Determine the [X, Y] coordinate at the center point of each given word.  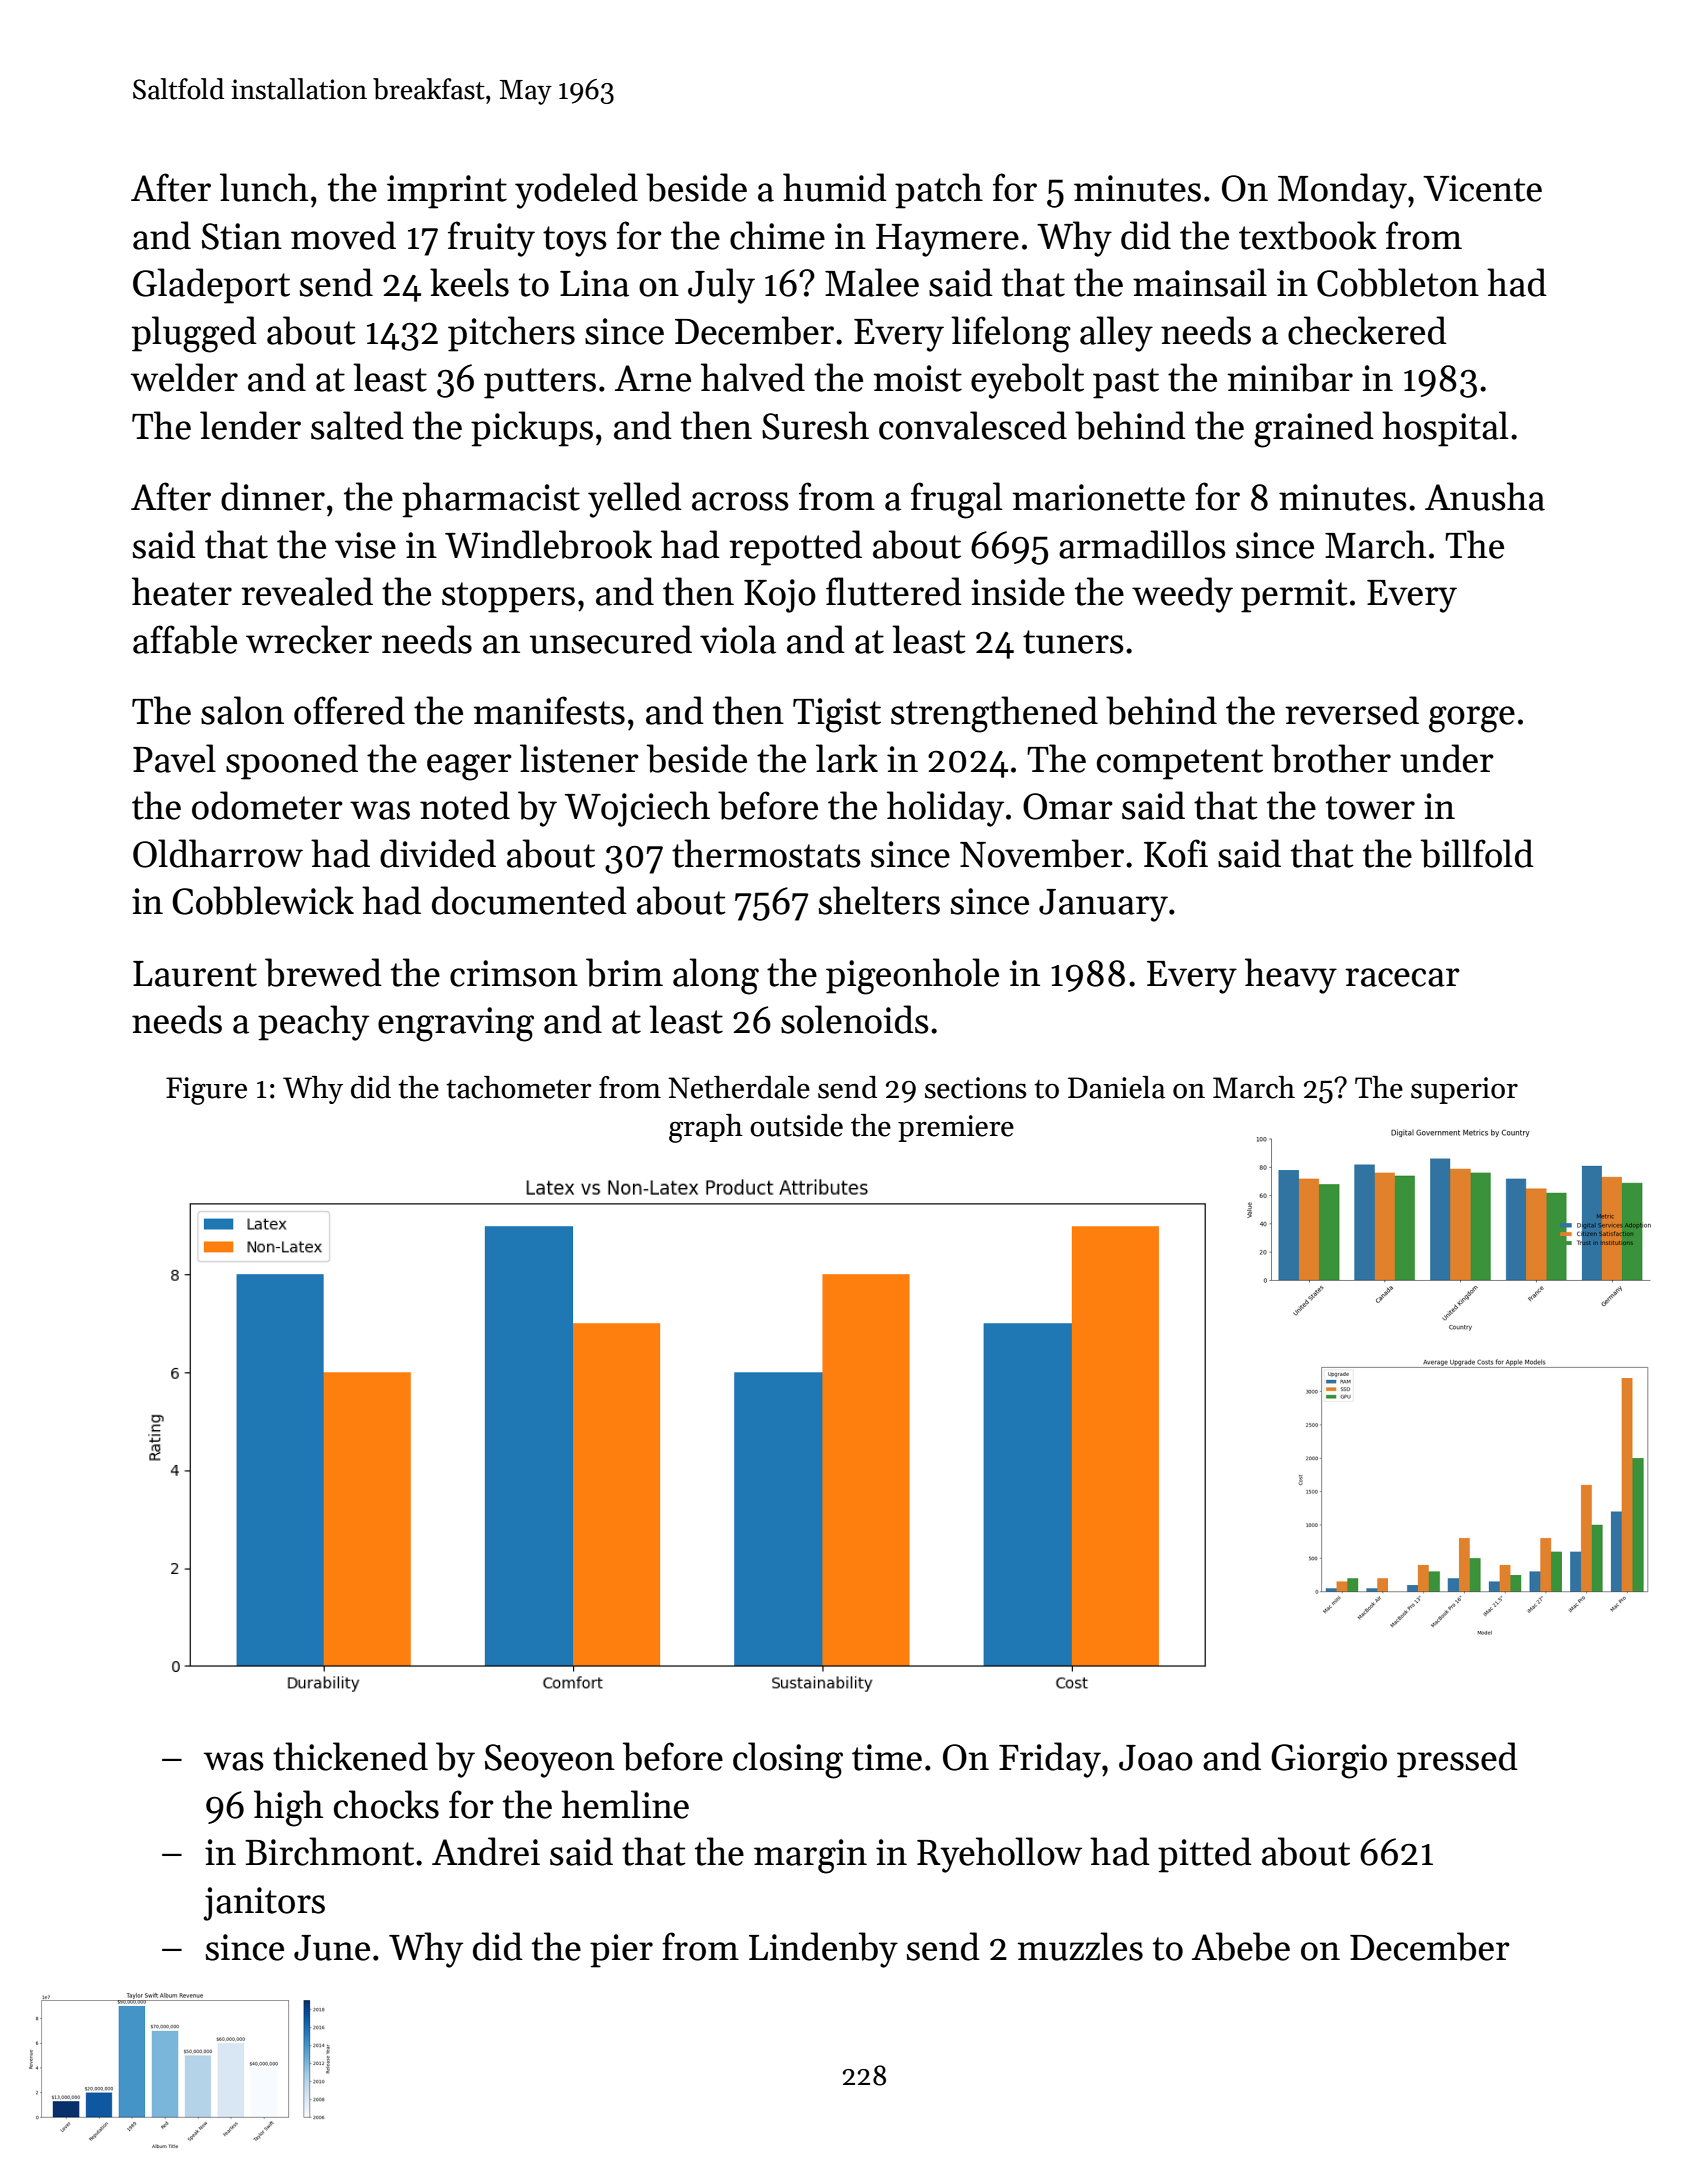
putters [540, 383]
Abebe [1241, 1946]
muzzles [1080, 1946]
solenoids [855, 1019]
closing [788, 1760]
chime [777, 235]
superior [1464, 1090]
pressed [1457, 1760]
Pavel [174, 758]
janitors [264, 1904]
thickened [350, 1756]
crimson [514, 973]
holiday [945, 809]
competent [1180, 764]
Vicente [1482, 188]
